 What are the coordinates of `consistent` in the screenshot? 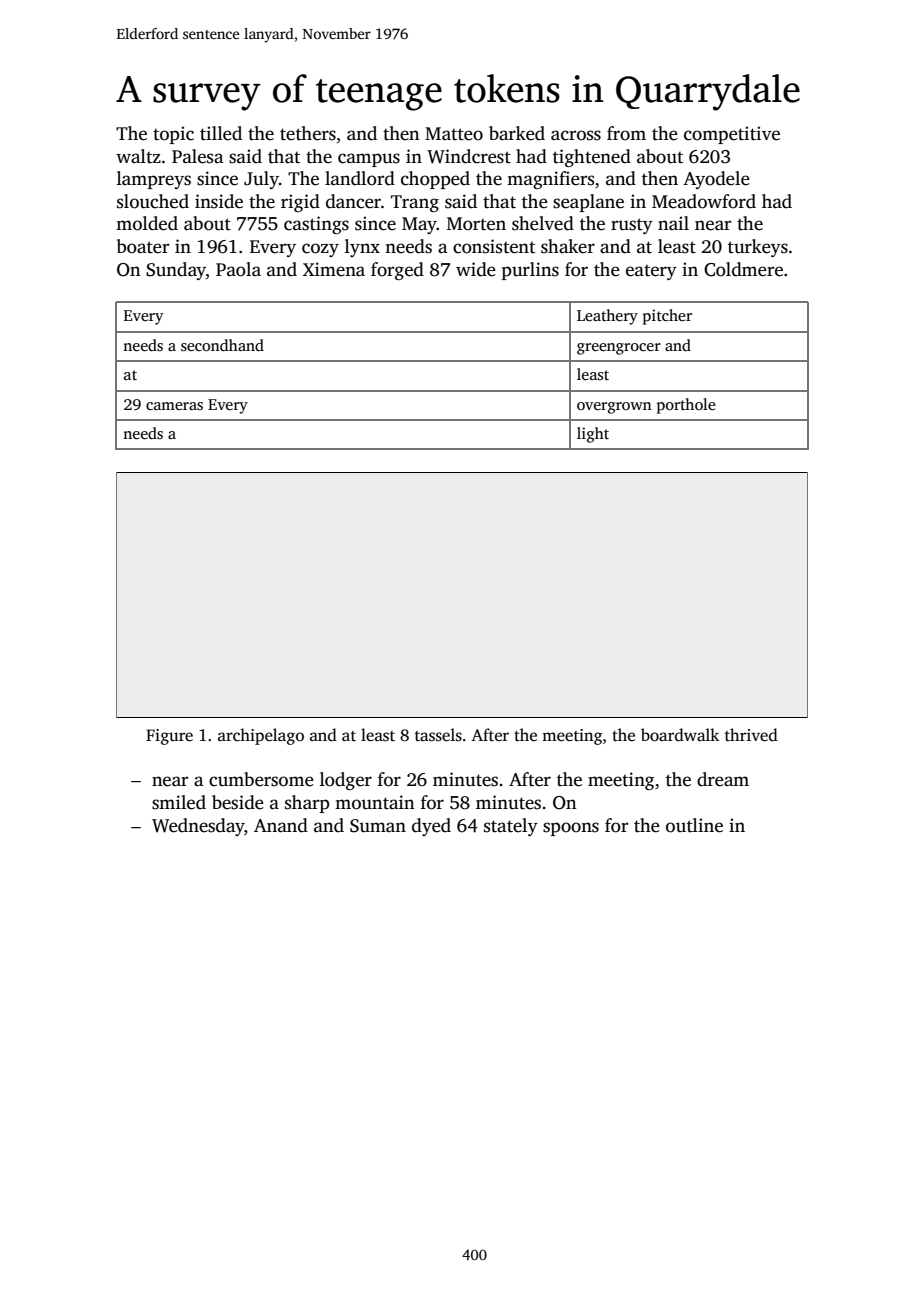 It's located at (494, 246).
